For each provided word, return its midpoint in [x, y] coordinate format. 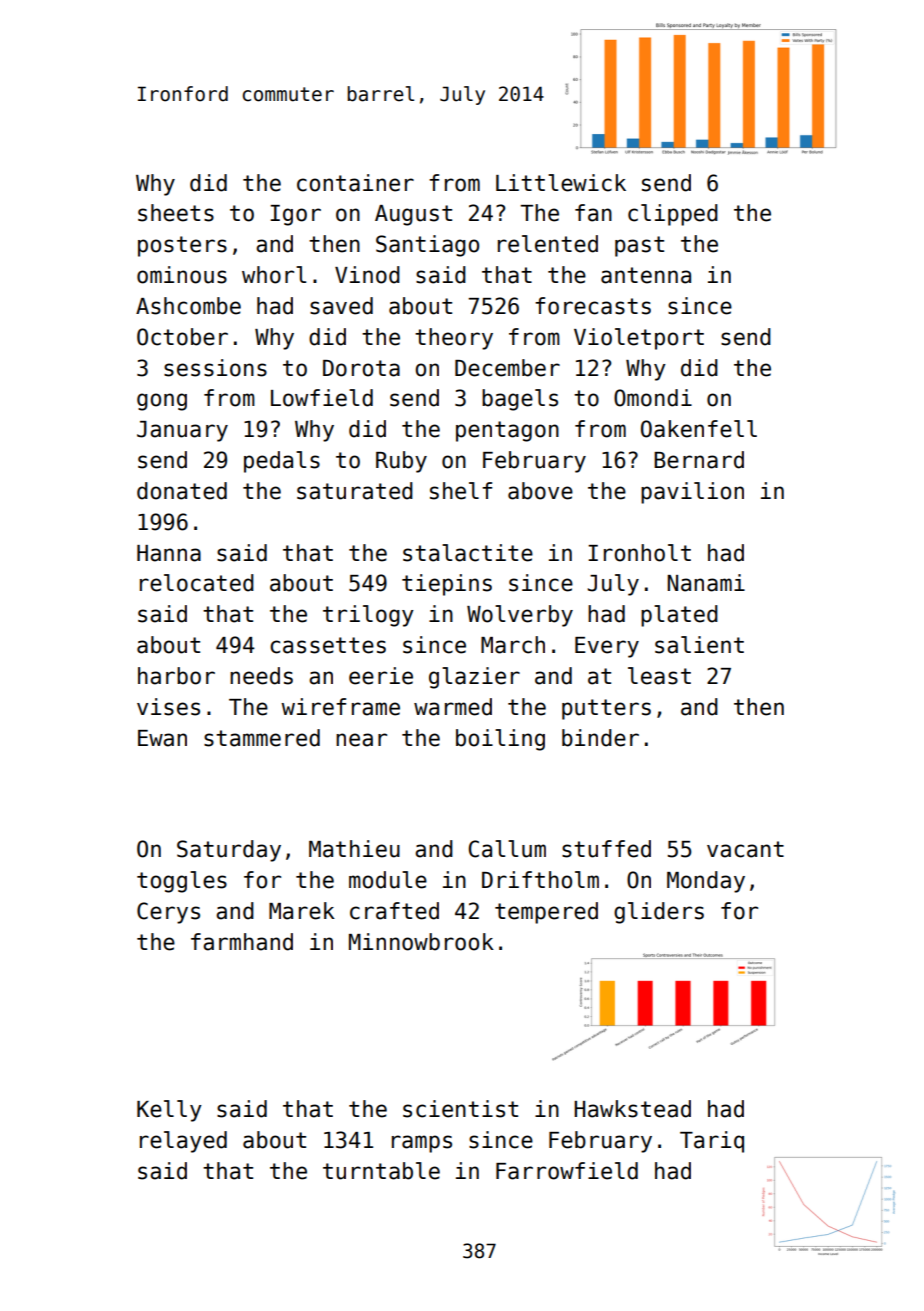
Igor [295, 215]
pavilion [692, 493]
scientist [460, 1109]
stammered [262, 738]
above [540, 491]
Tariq [712, 1142]
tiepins [447, 585]
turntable [381, 1171]
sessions [215, 368]
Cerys [168, 913]
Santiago [427, 246]
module [388, 880]
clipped [673, 215]
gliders [659, 913]
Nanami [706, 583]
